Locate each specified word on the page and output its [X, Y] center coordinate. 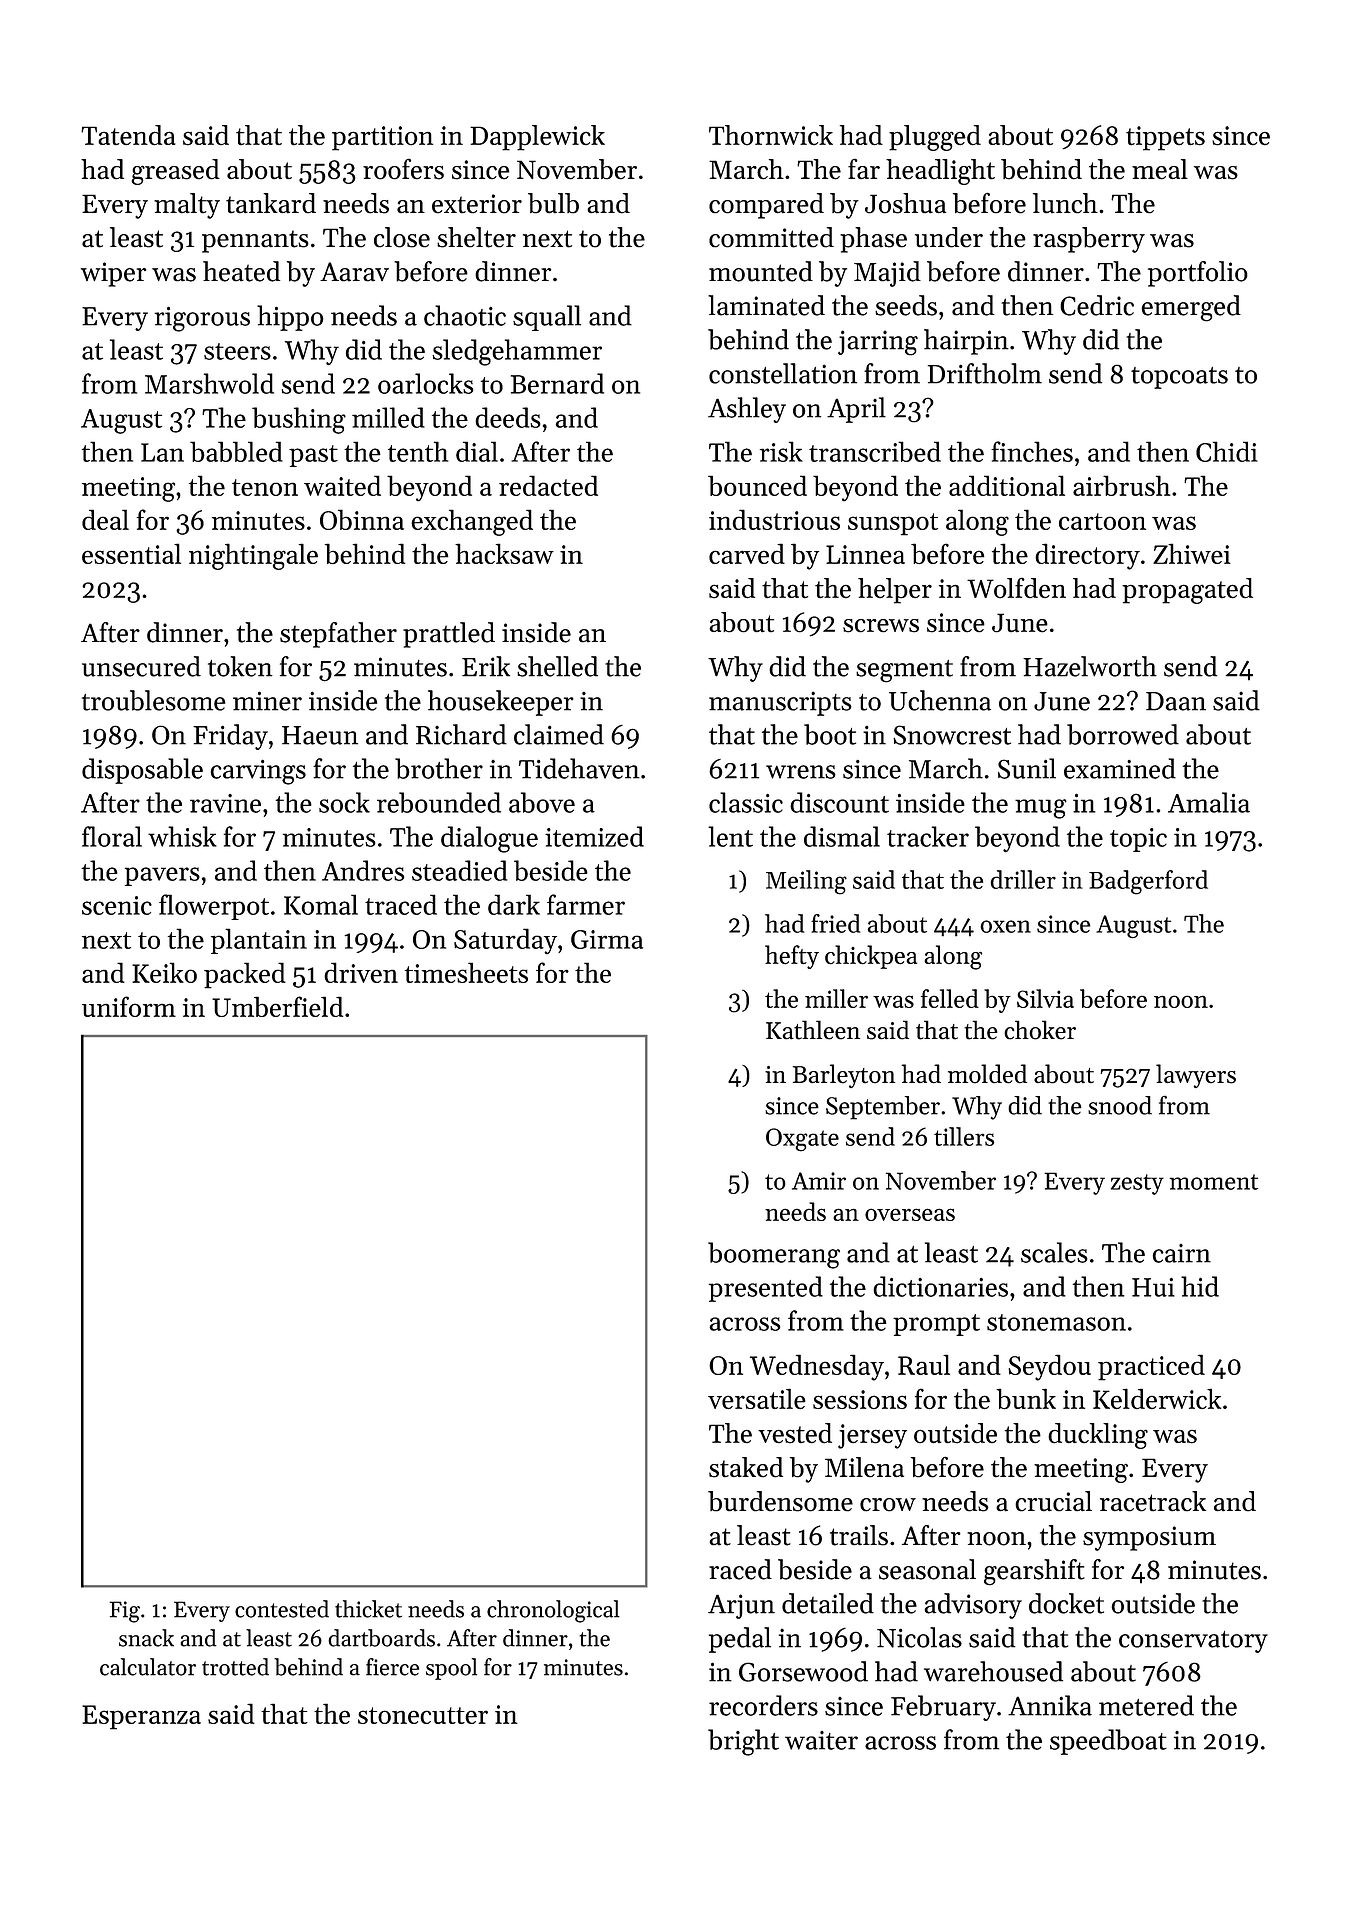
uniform [129, 1006]
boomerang [774, 1255]
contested [282, 1609]
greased [175, 172]
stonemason [1056, 1322]
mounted [761, 271]
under [949, 237]
